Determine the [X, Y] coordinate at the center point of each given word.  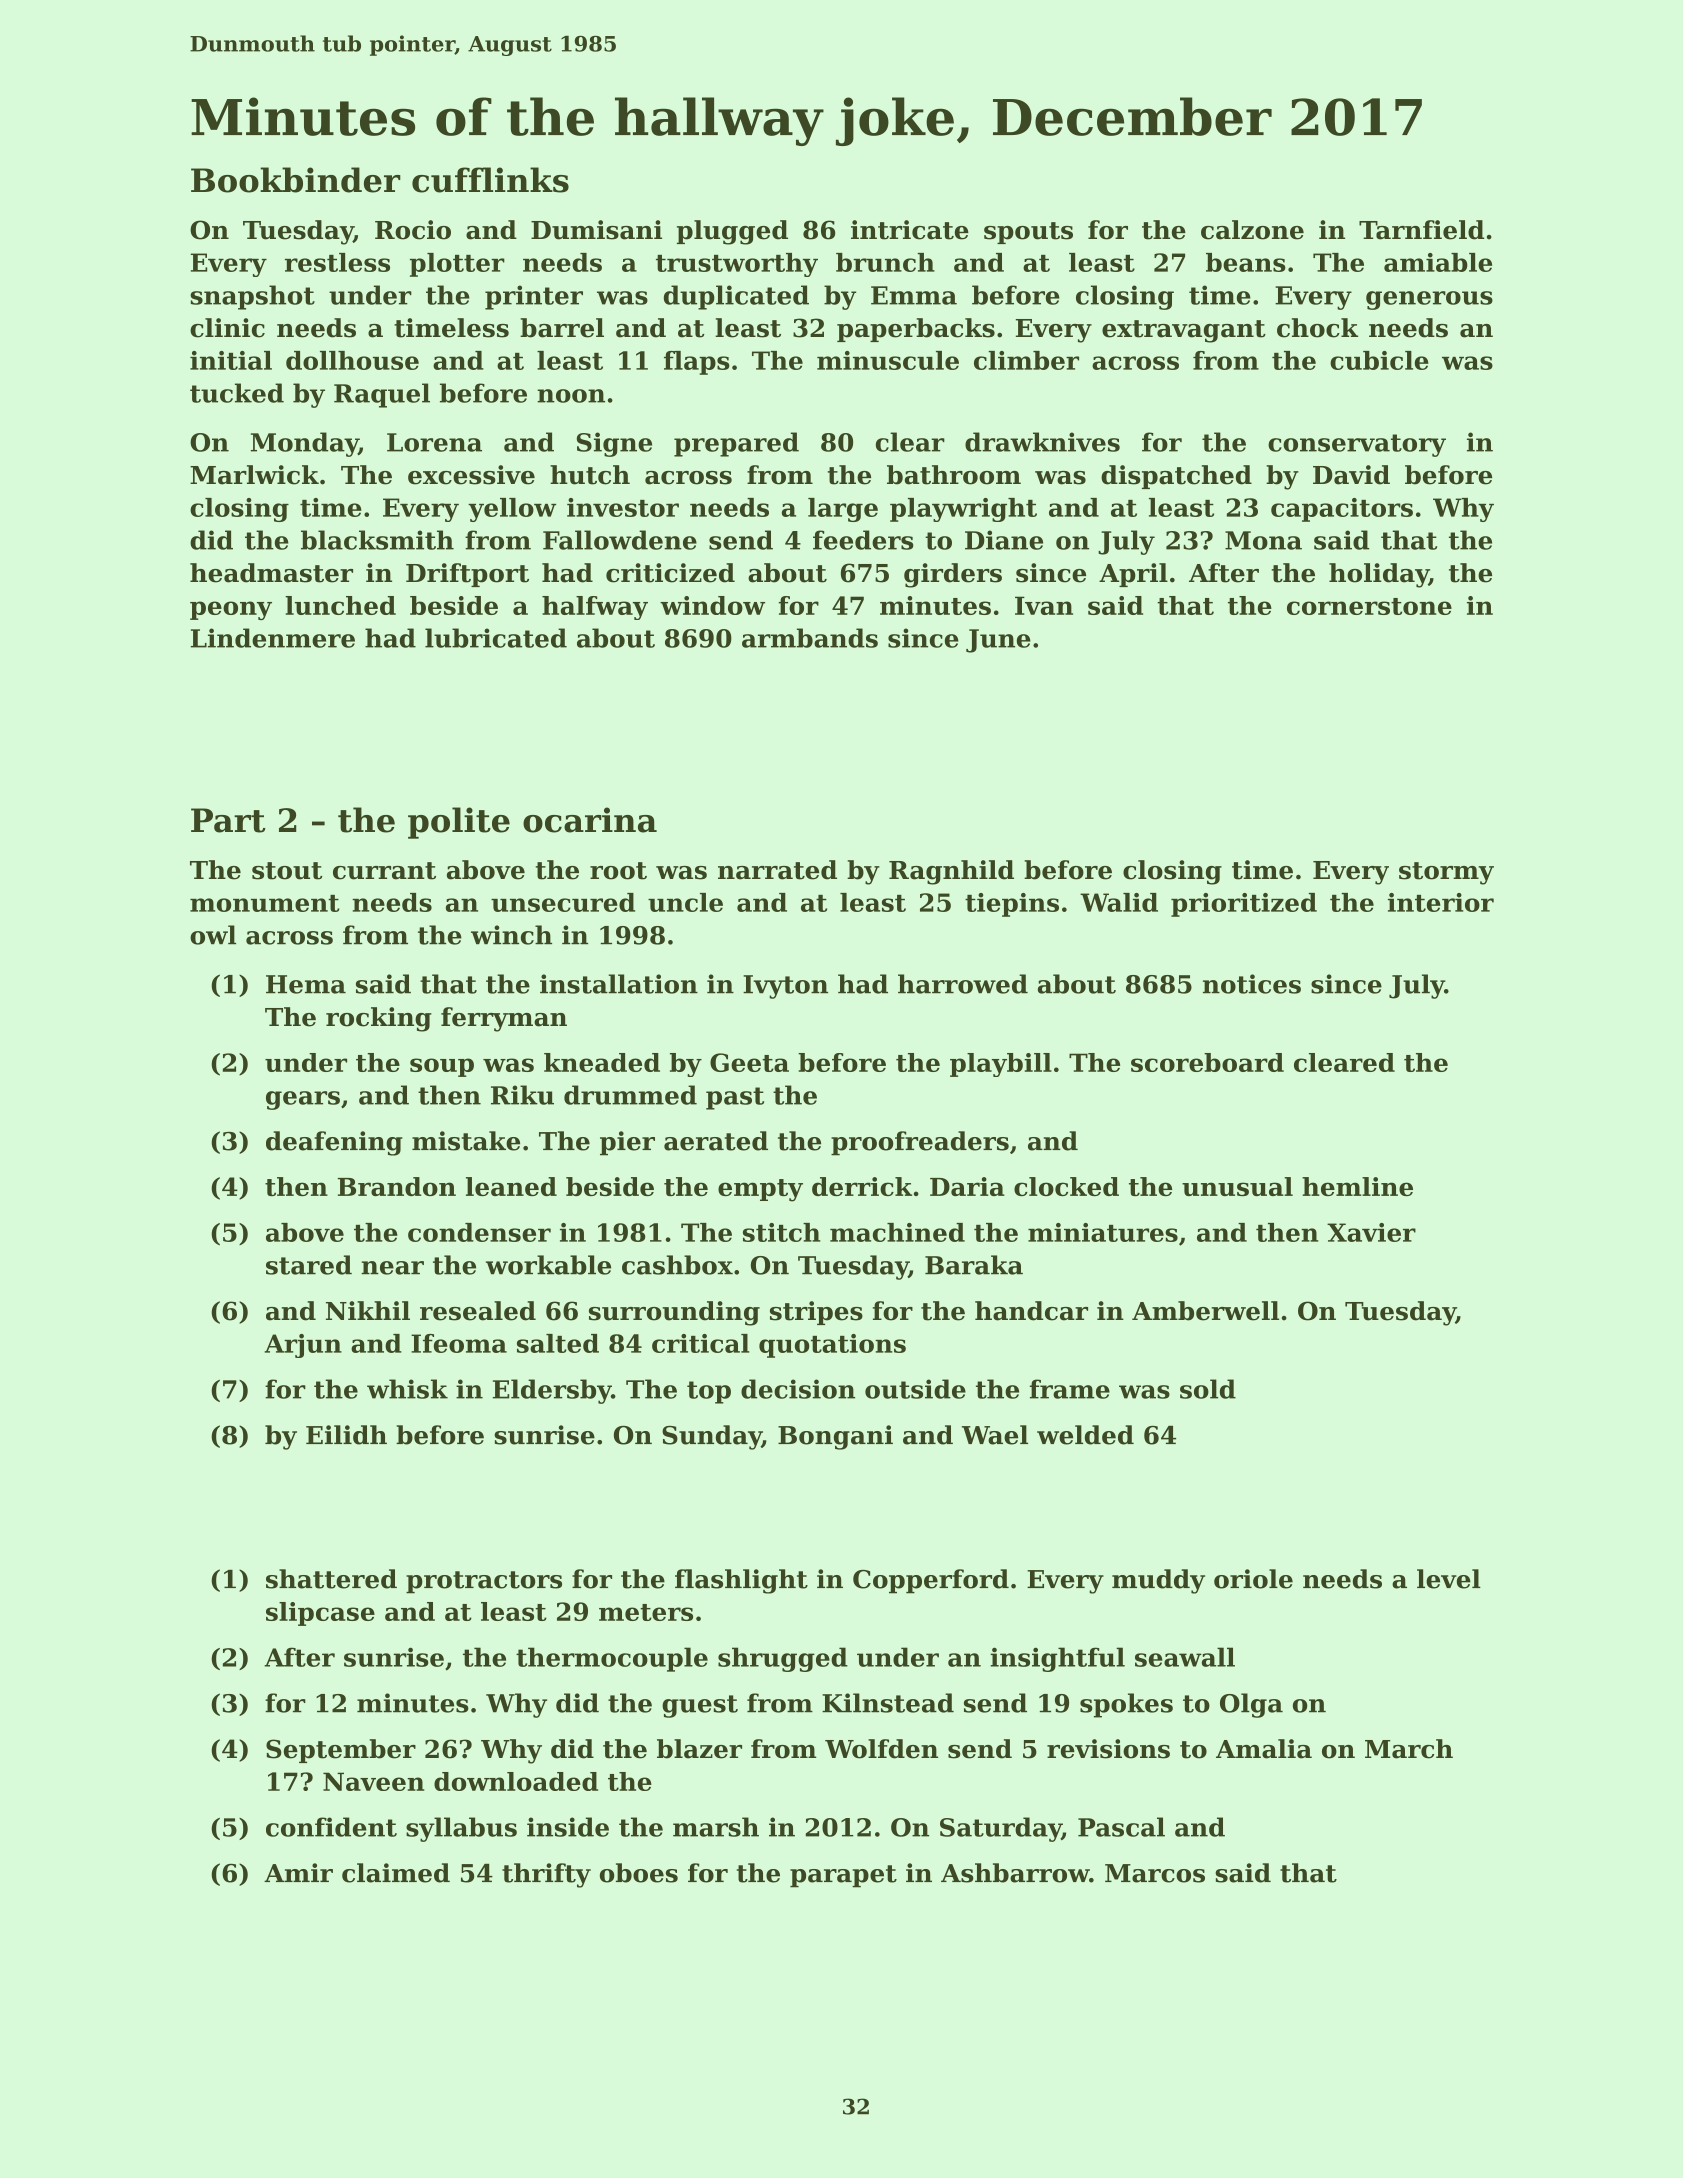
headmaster [271, 573]
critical [700, 1343]
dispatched [1176, 477]
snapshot [252, 297]
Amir [298, 1872]
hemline [1357, 1186]
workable [548, 1265]
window [712, 605]
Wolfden [881, 1749]
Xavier [1371, 1232]
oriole [1253, 1579]
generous [1429, 300]
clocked [1066, 1186]
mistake [466, 1141]
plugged [732, 232]
